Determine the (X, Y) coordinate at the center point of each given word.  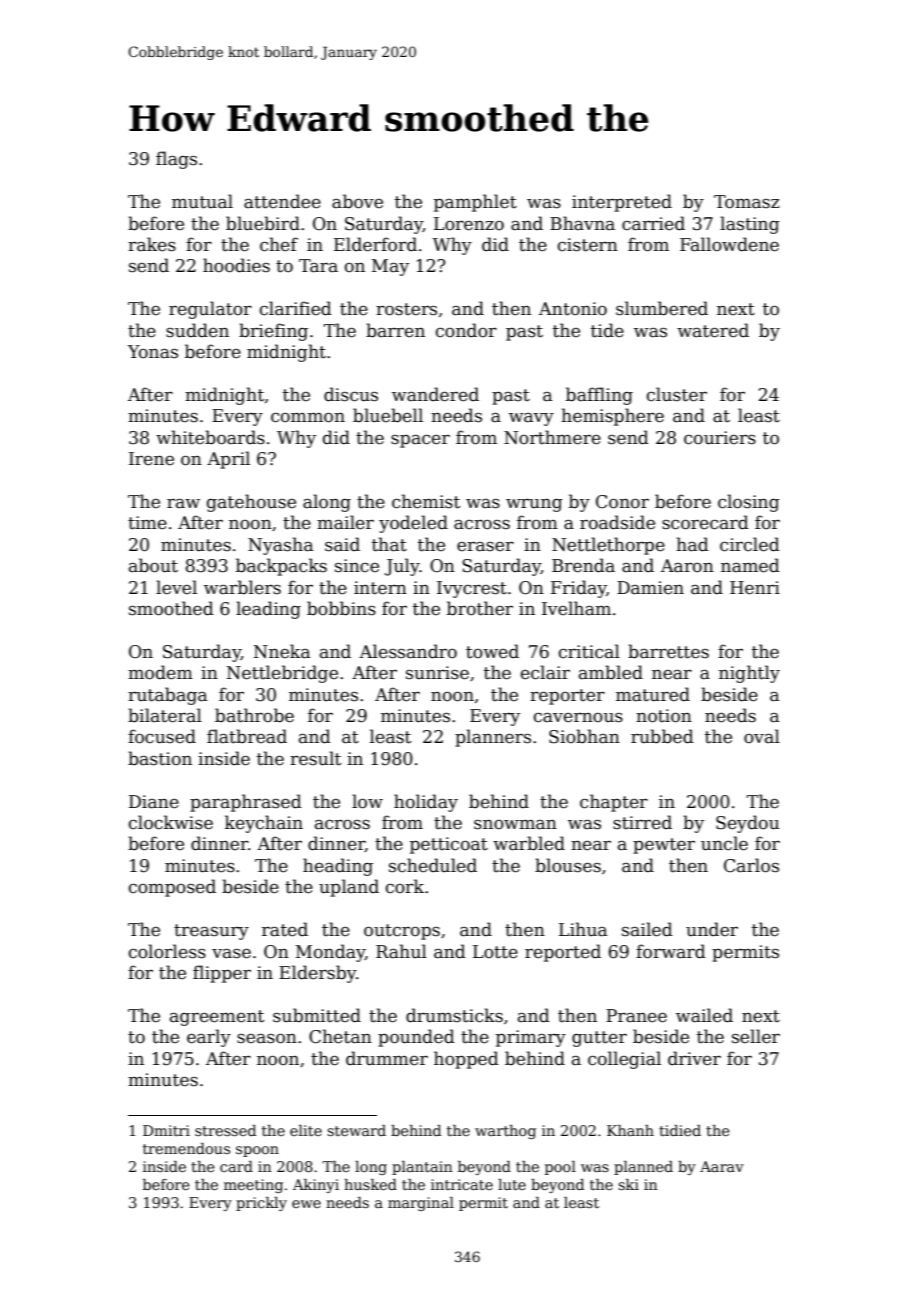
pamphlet (475, 203)
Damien (650, 588)
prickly (261, 1204)
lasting (750, 225)
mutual (202, 201)
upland (349, 888)
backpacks (281, 567)
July (402, 567)
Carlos (751, 865)
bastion (160, 758)
